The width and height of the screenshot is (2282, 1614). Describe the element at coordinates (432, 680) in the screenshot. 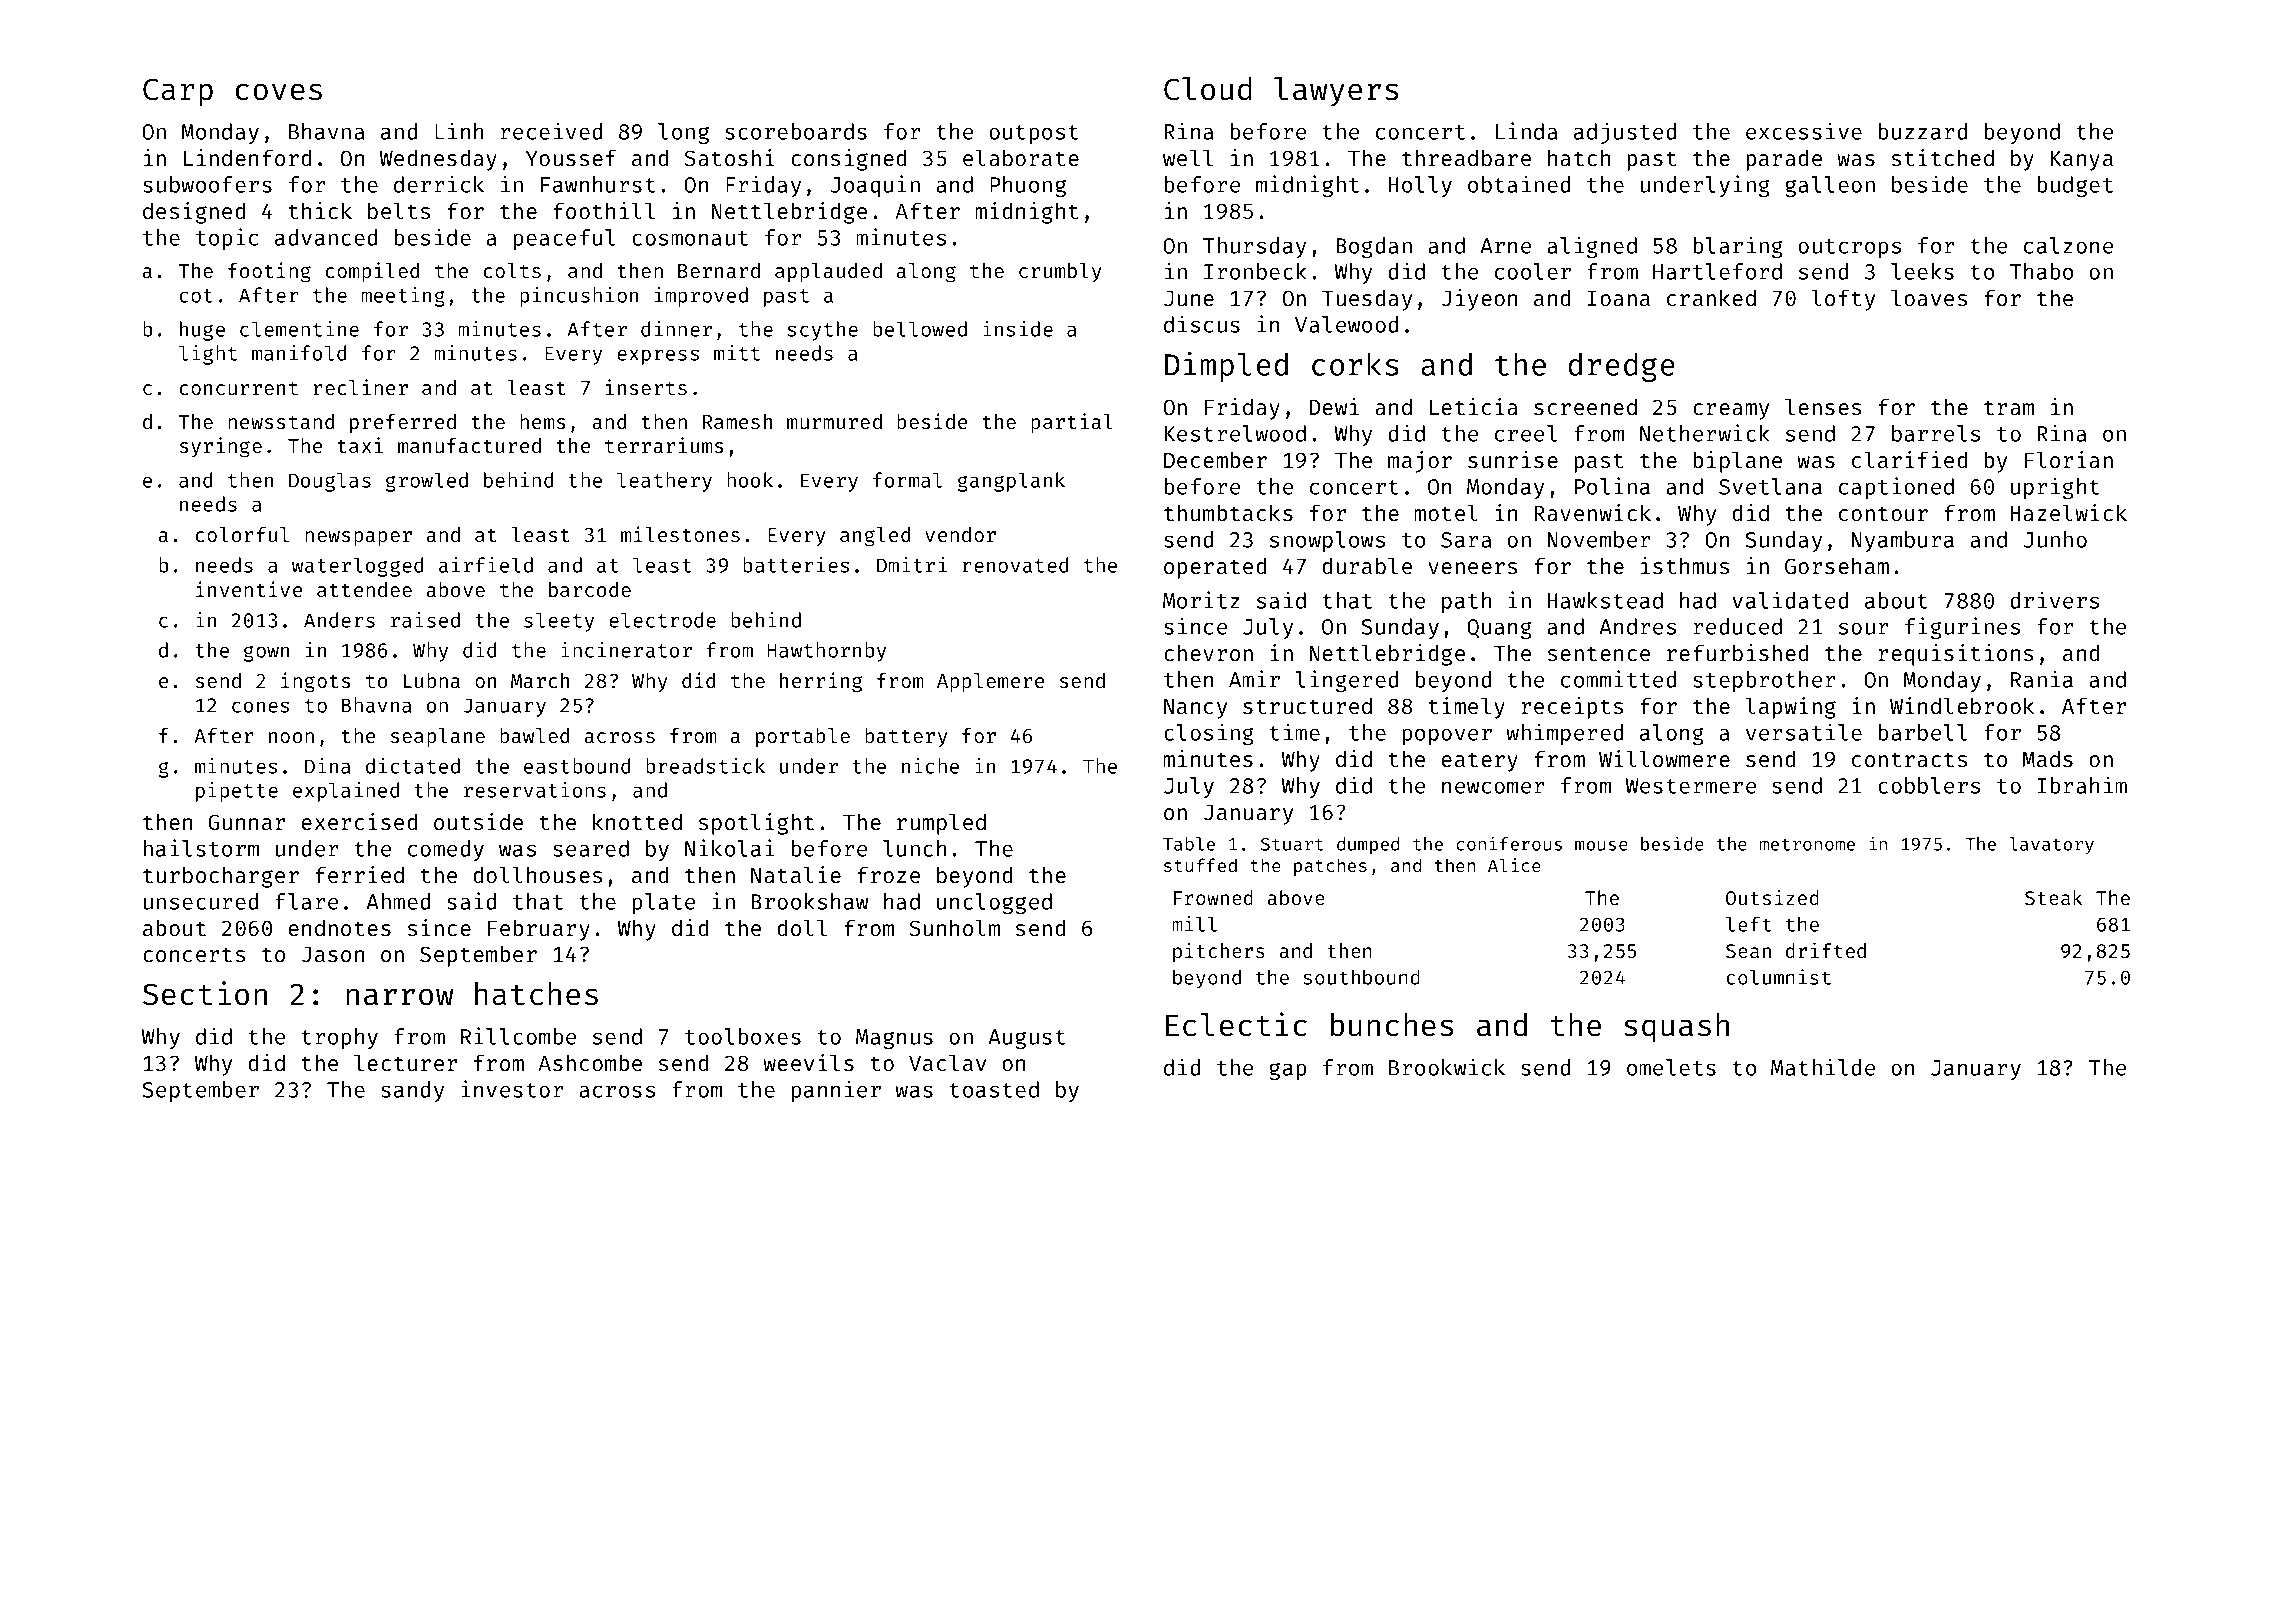

I see `Lubna` at that location.
